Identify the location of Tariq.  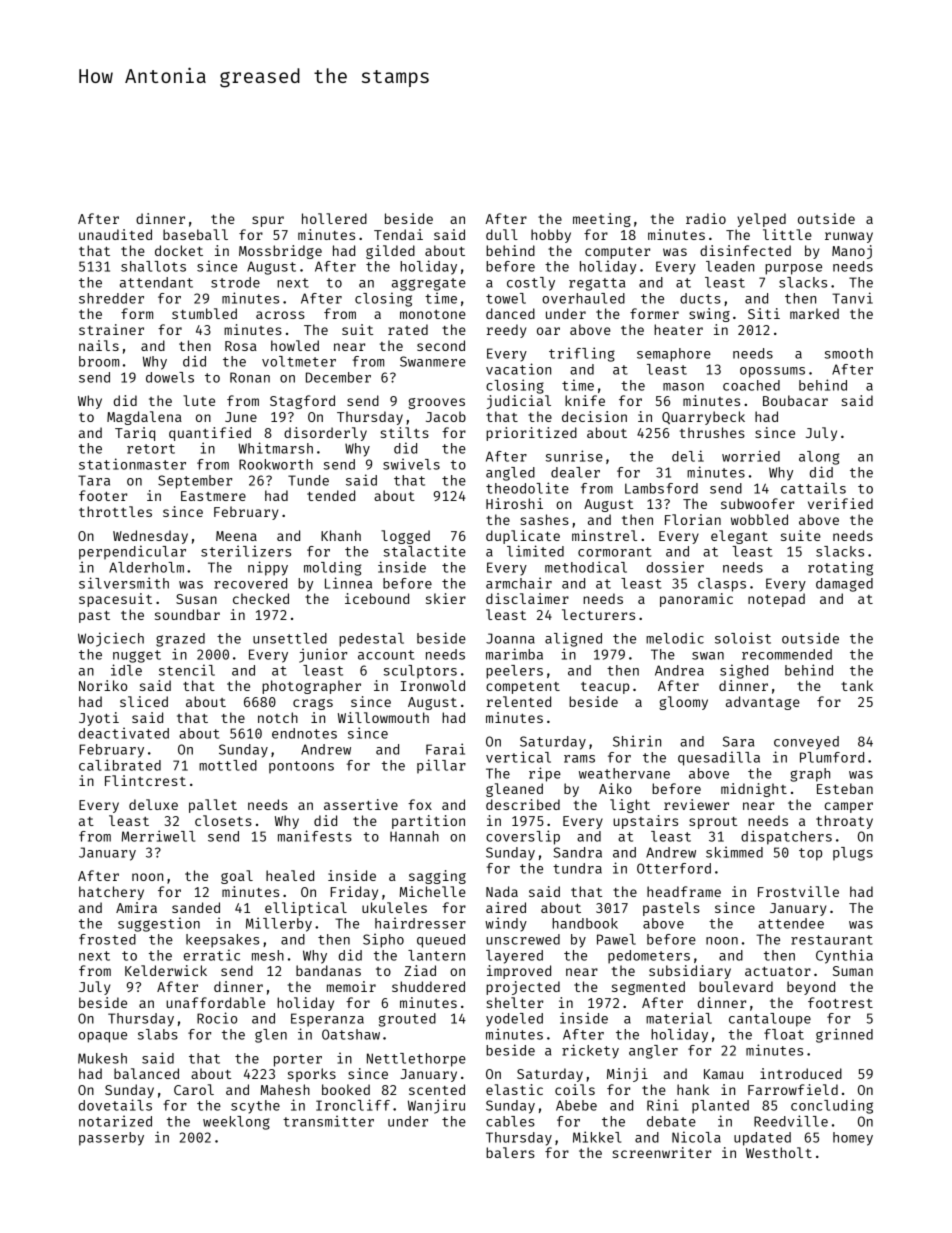
(135, 434).
